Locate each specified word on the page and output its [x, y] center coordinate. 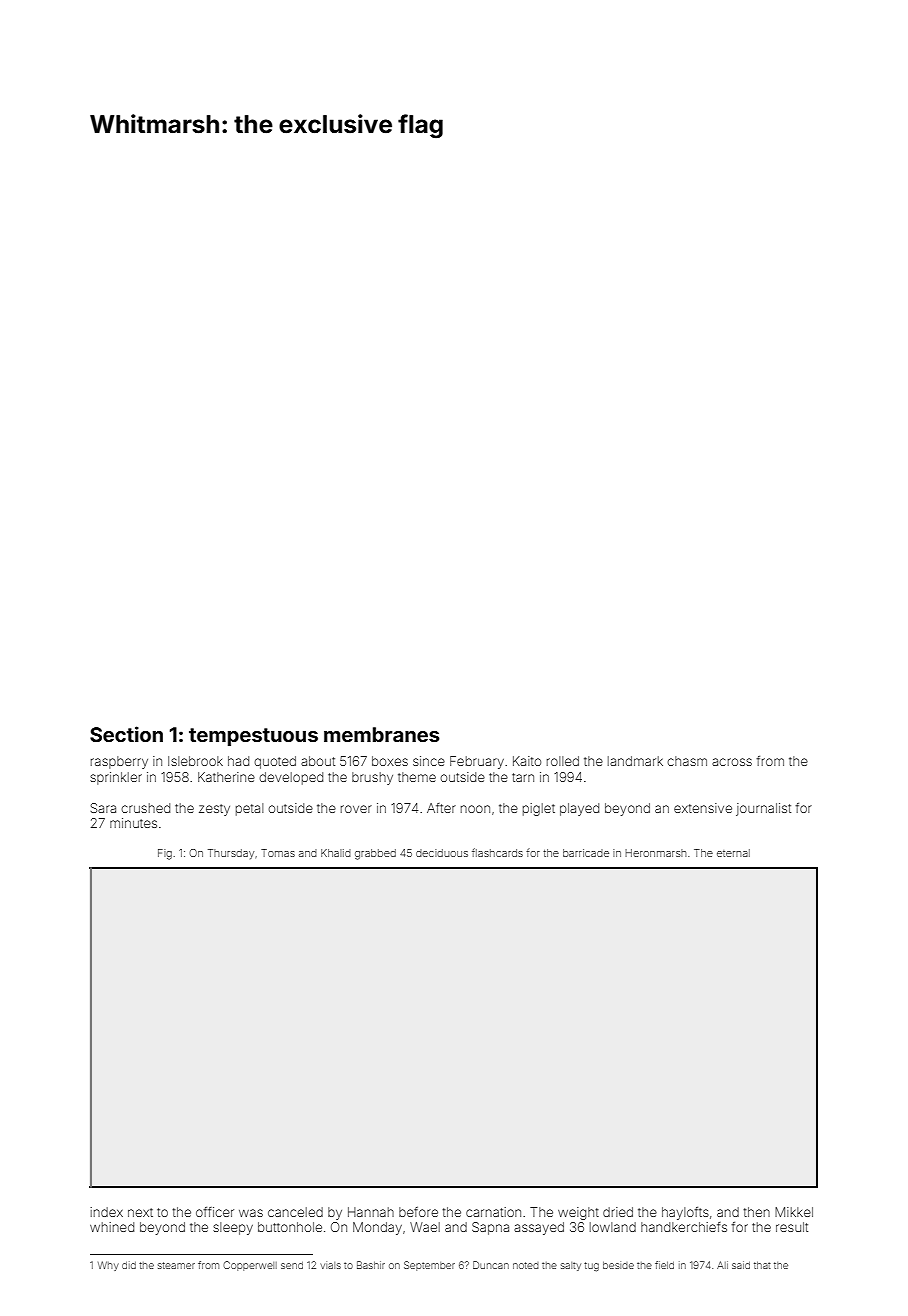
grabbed [375, 854]
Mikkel [794, 1212]
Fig [165, 854]
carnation [493, 1212]
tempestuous [253, 737]
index [107, 1212]
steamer [176, 1265]
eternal [733, 853]
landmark [635, 761]
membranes [382, 734]
